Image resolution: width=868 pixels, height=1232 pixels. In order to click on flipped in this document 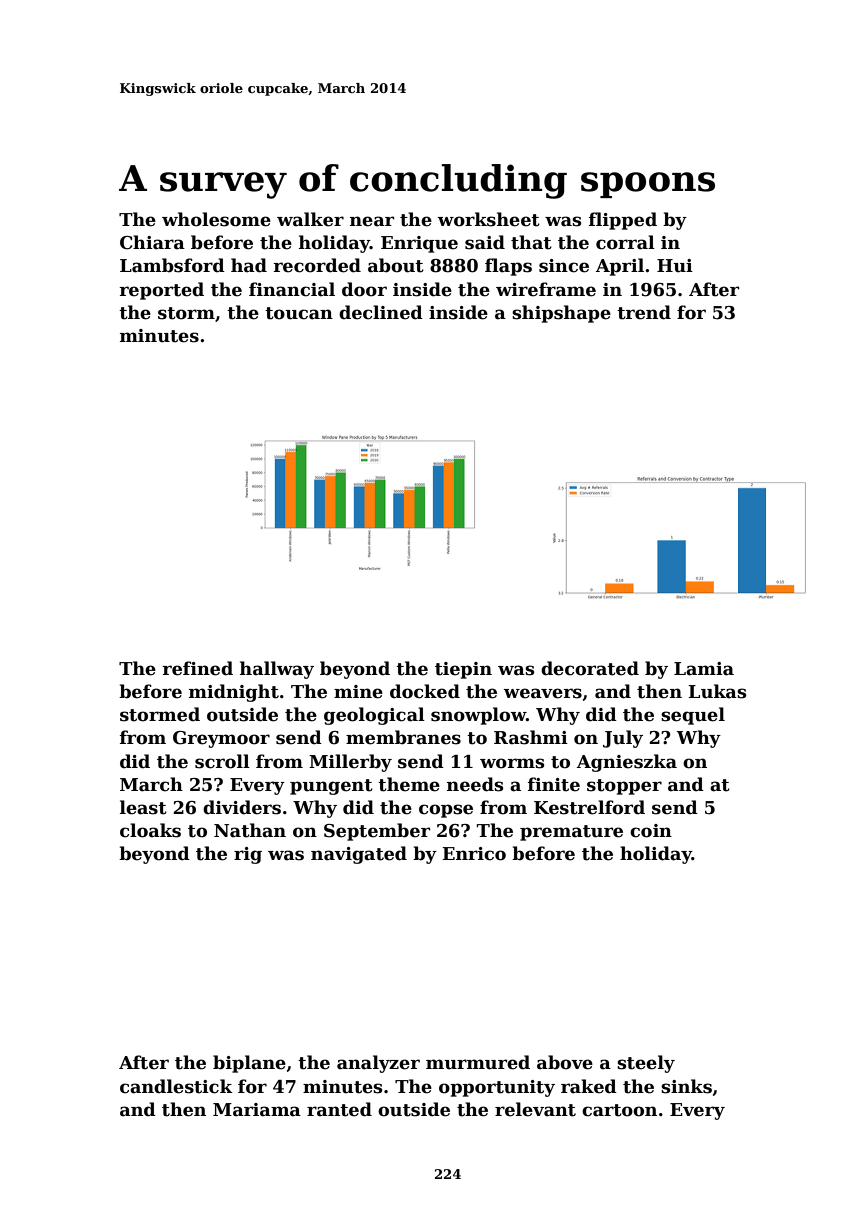, I will do `click(623, 221)`.
